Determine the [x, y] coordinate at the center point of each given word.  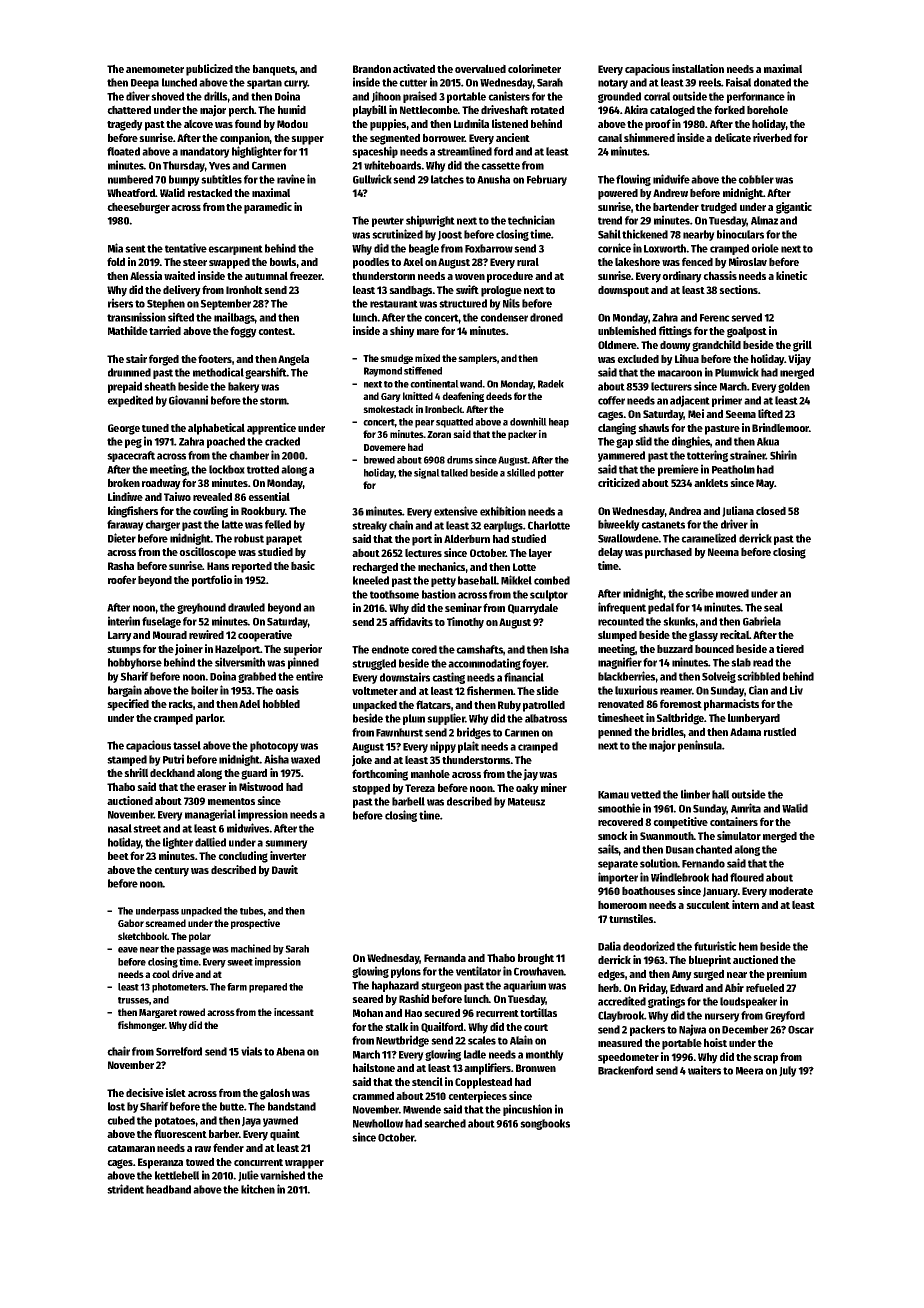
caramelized [708, 538]
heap [559, 423]
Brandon [372, 68]
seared [367, 998]
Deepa [145, 84]
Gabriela [762, 621]
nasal [120, 828]
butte [232, 1106]
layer [540, 554]
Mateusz [526, 802]
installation [698, 68]
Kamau [613, 795]
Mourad [170, 634]
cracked [282, 441]
